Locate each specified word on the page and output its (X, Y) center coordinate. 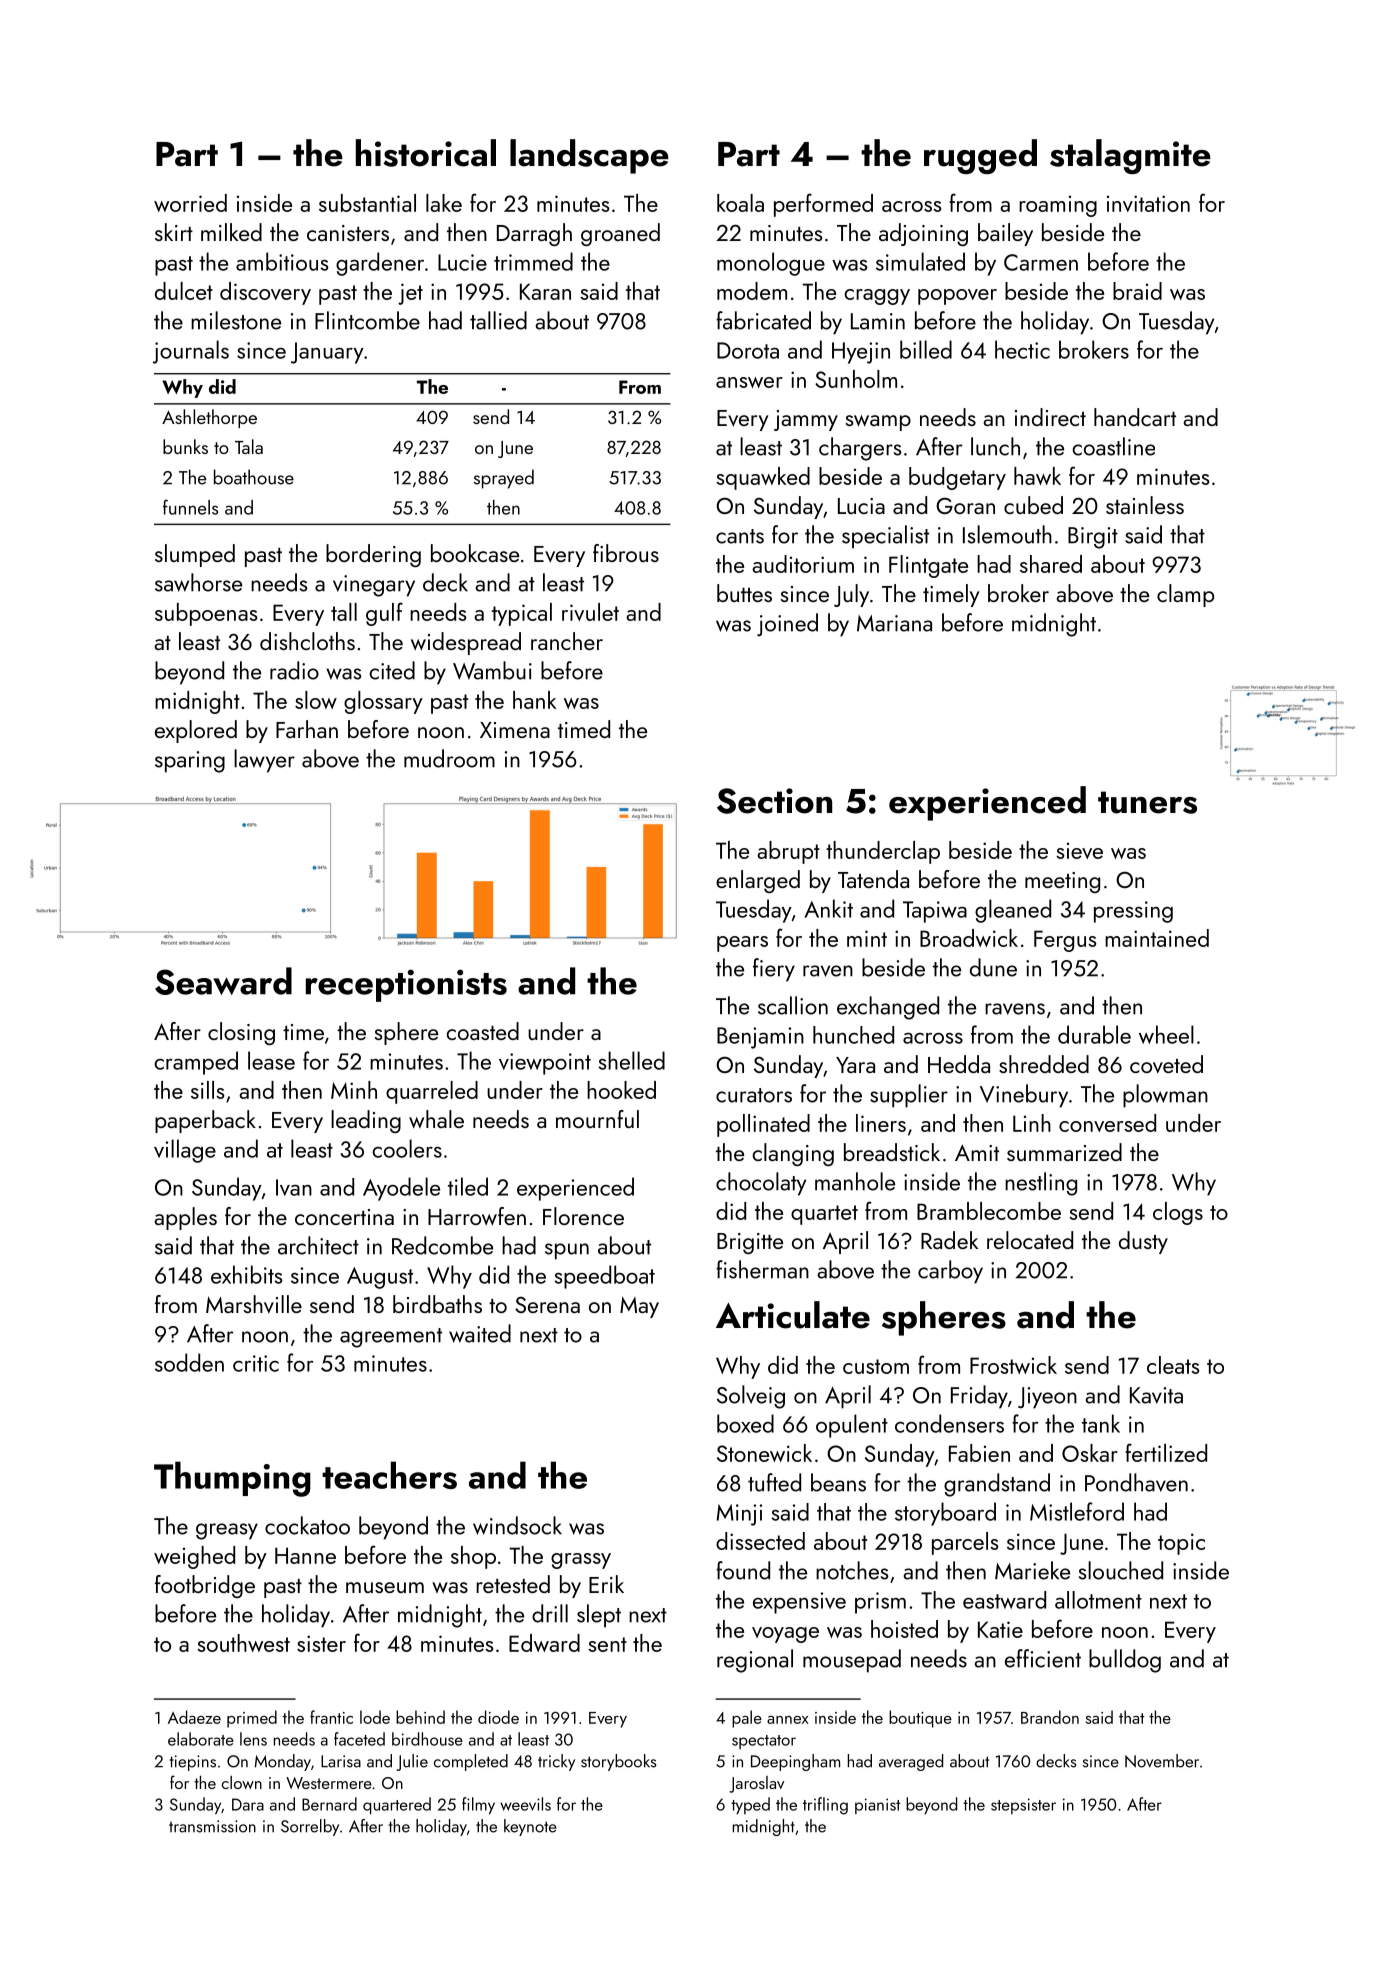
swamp (878, 423)
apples (185, 1218)
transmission (212, 1826)
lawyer (264, 761)
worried (190, 203)
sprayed (504, 479)
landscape (589, 156)
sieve (1079, 851)
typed (750, 1805)
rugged (980, 156)
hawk (1037, 476)
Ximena (515, 730)
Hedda (959, 1064)
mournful (597, 1119)
